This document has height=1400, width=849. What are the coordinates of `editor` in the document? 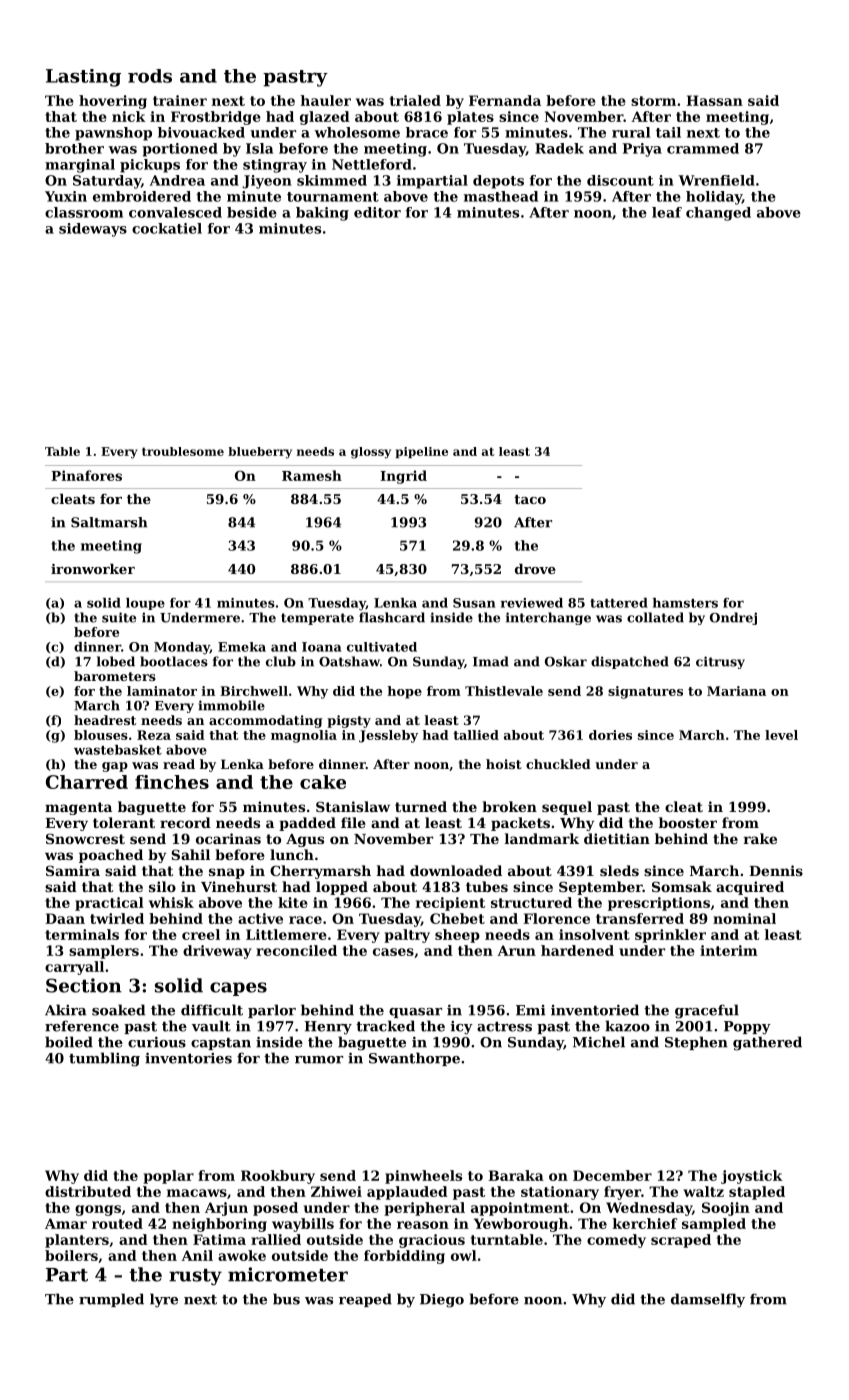 It's located at (377, 212).
